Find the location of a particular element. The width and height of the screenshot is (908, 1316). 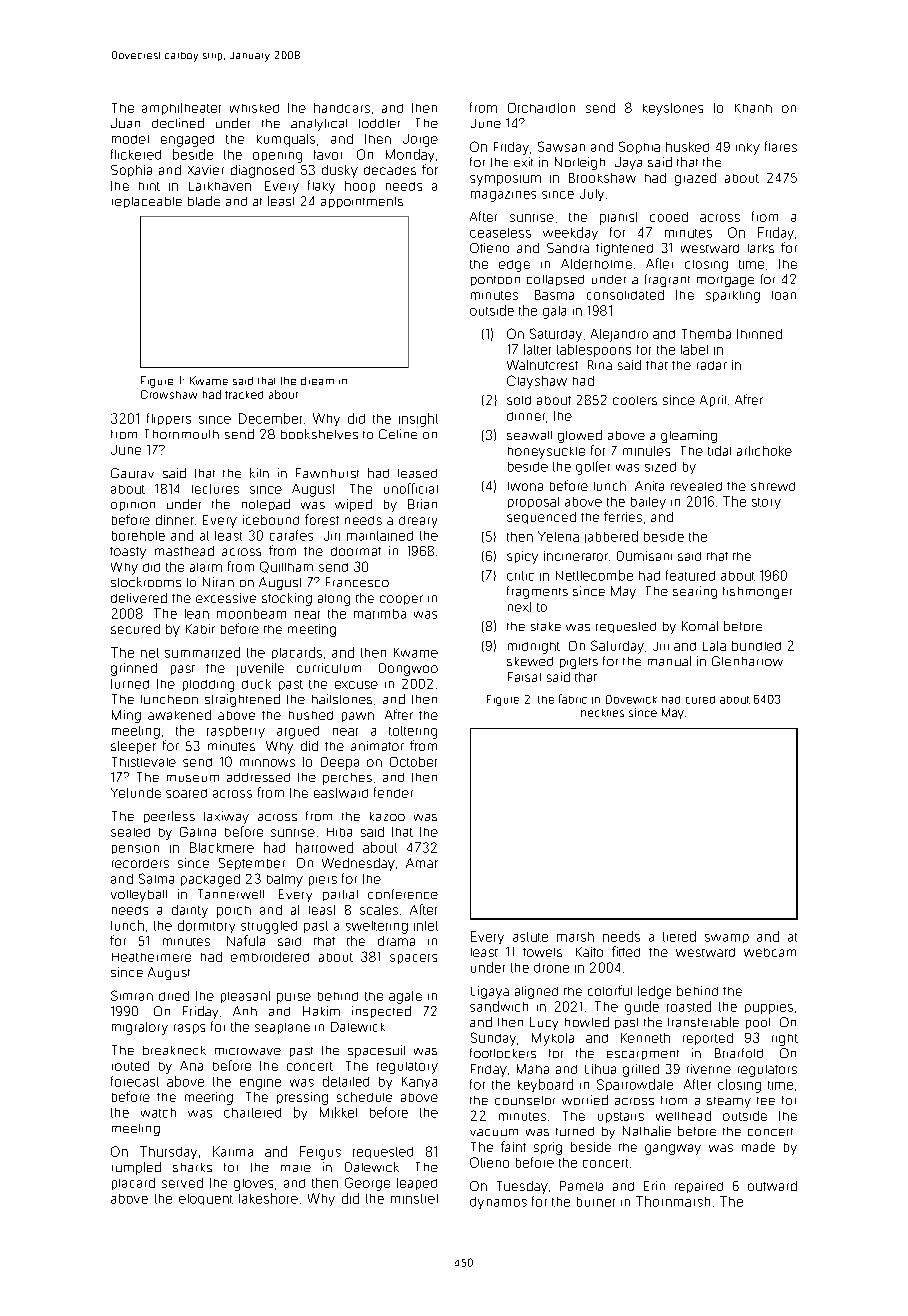

dynamos is located at coordinates (498, 1203).
